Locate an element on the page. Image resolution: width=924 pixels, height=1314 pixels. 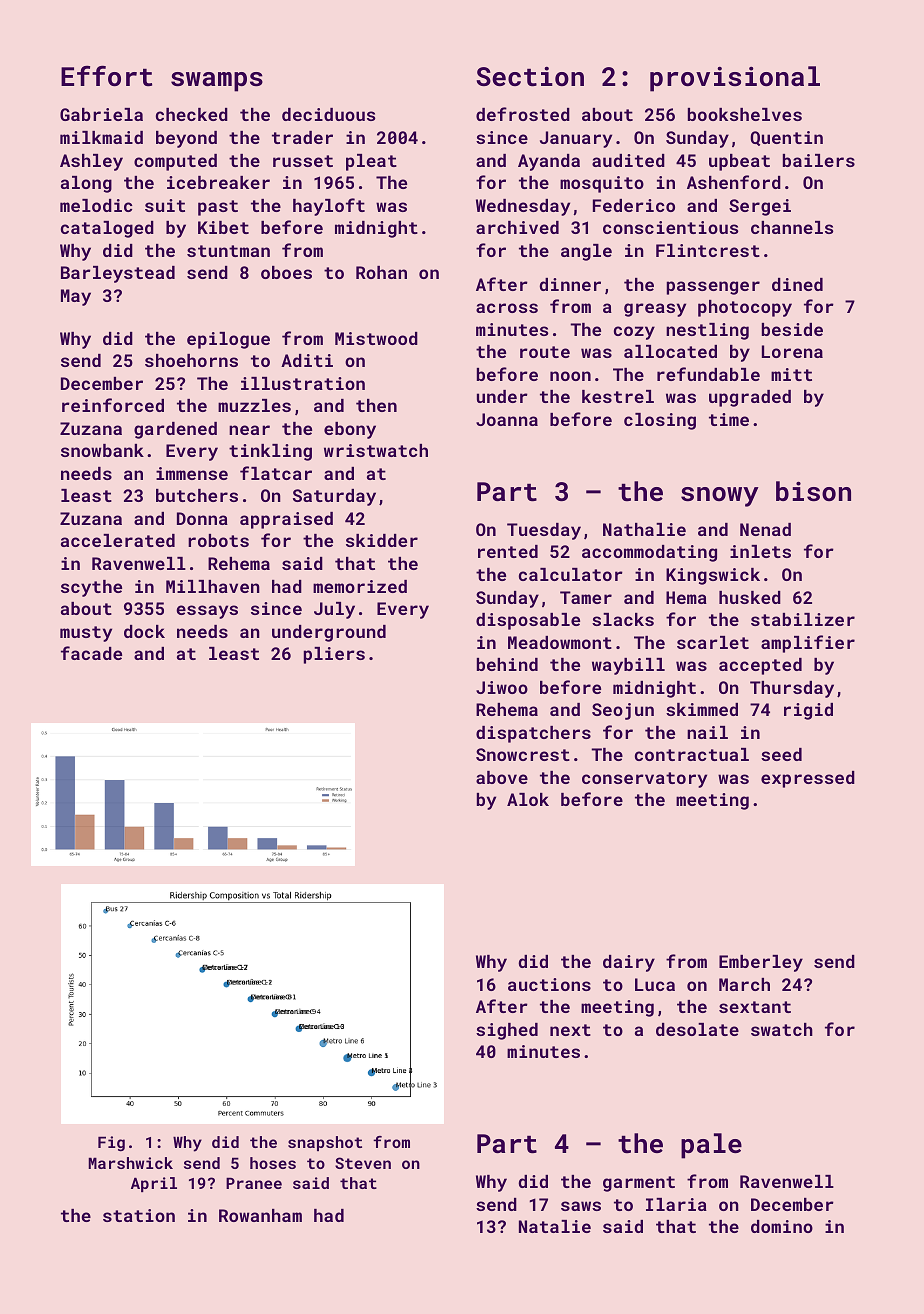
stabilizer is located at coordinates (803, 619).
